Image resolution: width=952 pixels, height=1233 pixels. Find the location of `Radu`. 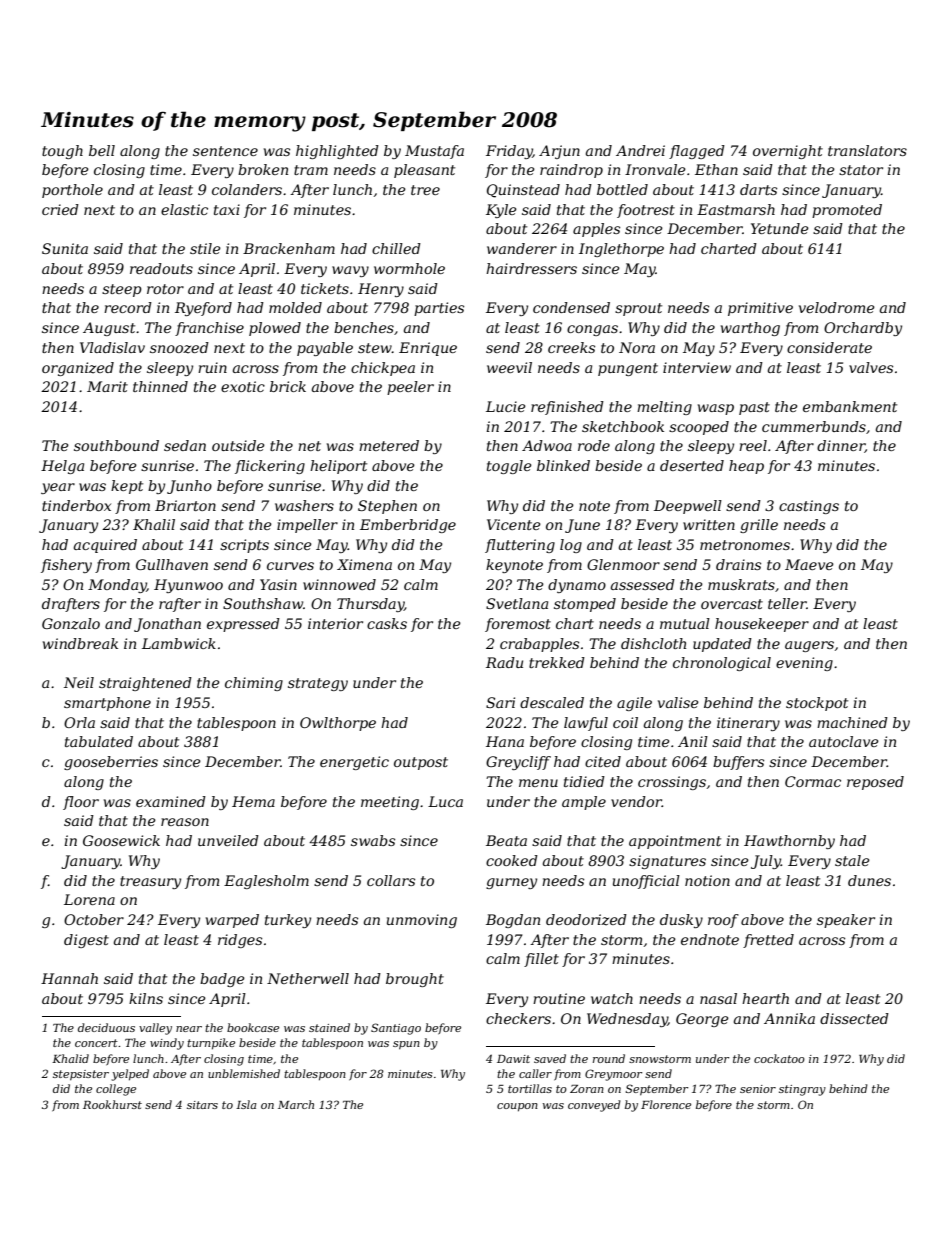

Radu is located at coordinates (504, 662).
